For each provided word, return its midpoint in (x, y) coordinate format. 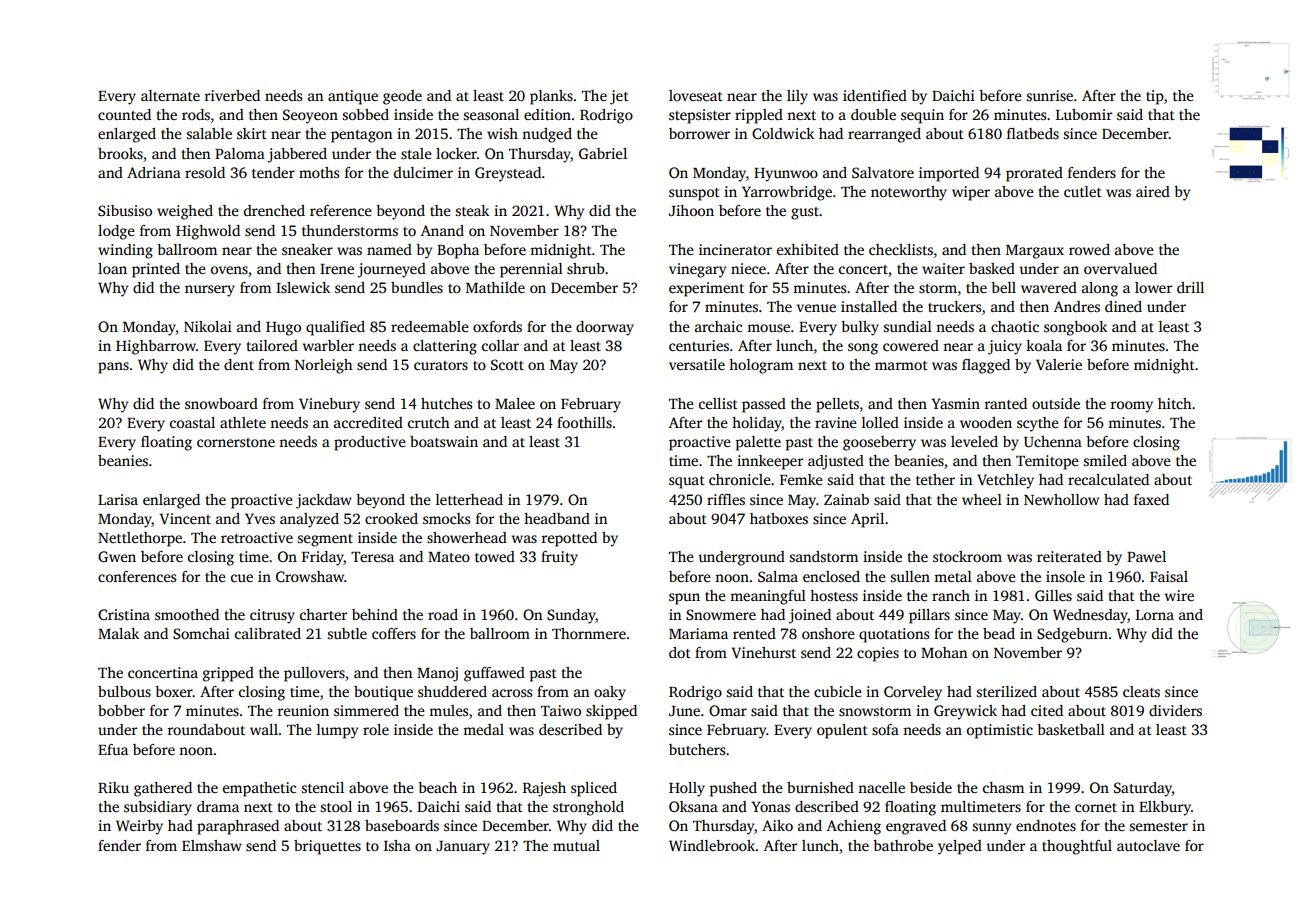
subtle (347, 633)
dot (680, 652)
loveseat (696, 95)
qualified (335, 328)
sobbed (366, 114)
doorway (605, 328)
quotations (894, 635)
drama (218, 806)
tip (1155, 97)
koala (1044, 345)
